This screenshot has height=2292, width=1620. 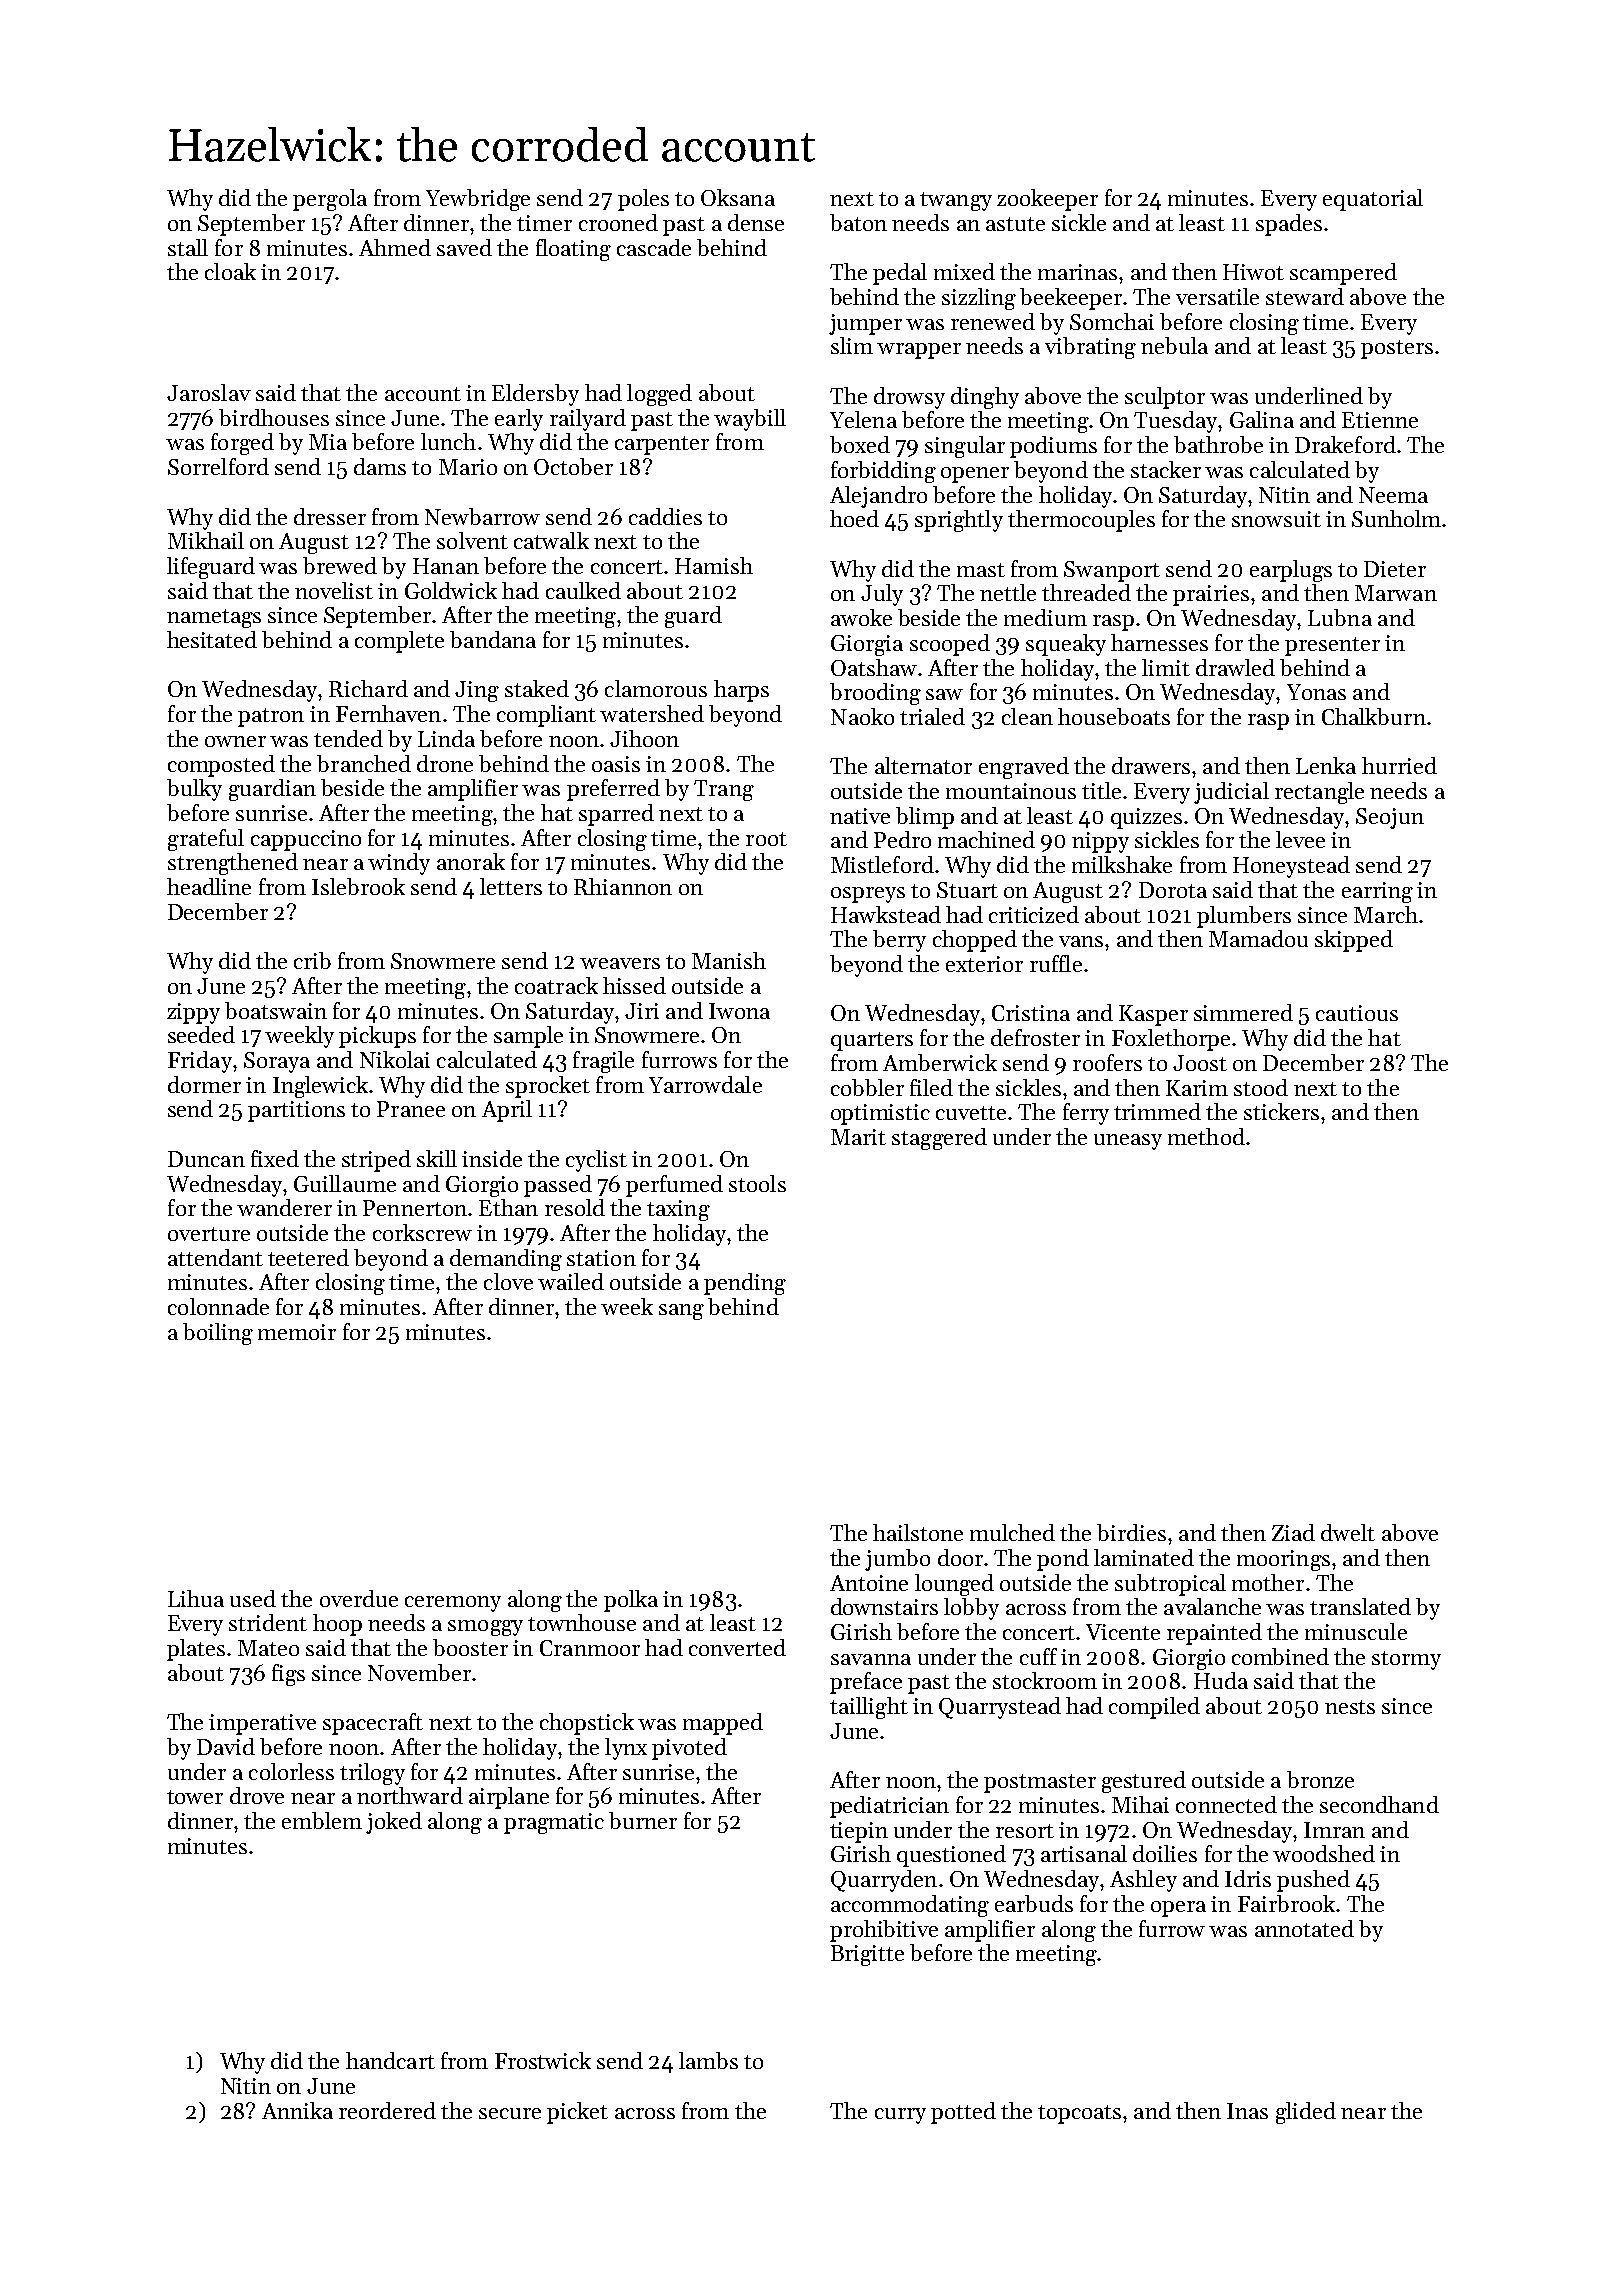 I want to click on Huda, so click(x=1221, y=1680).
